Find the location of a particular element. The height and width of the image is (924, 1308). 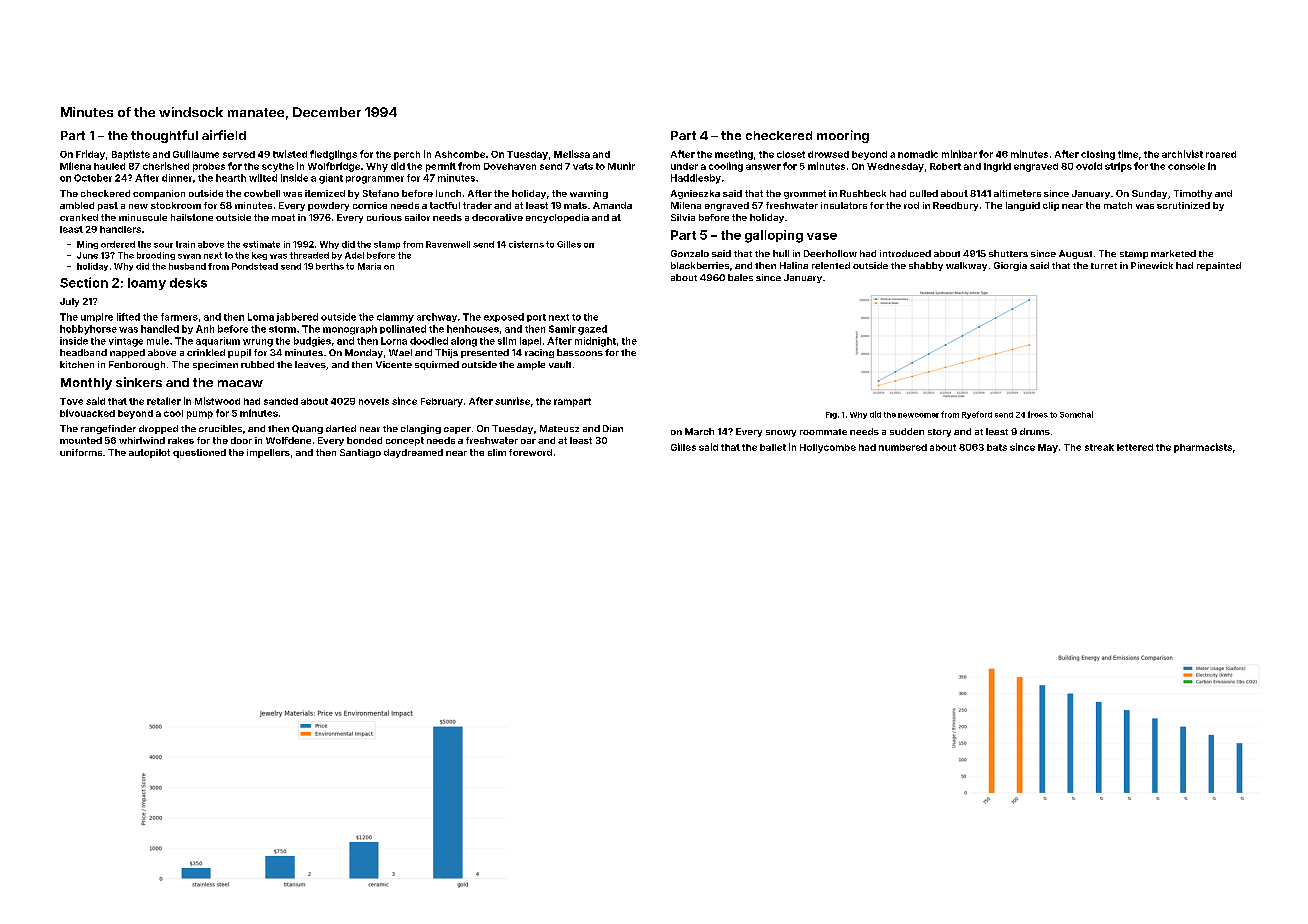

leaves is located at coordinates (310, 364).
